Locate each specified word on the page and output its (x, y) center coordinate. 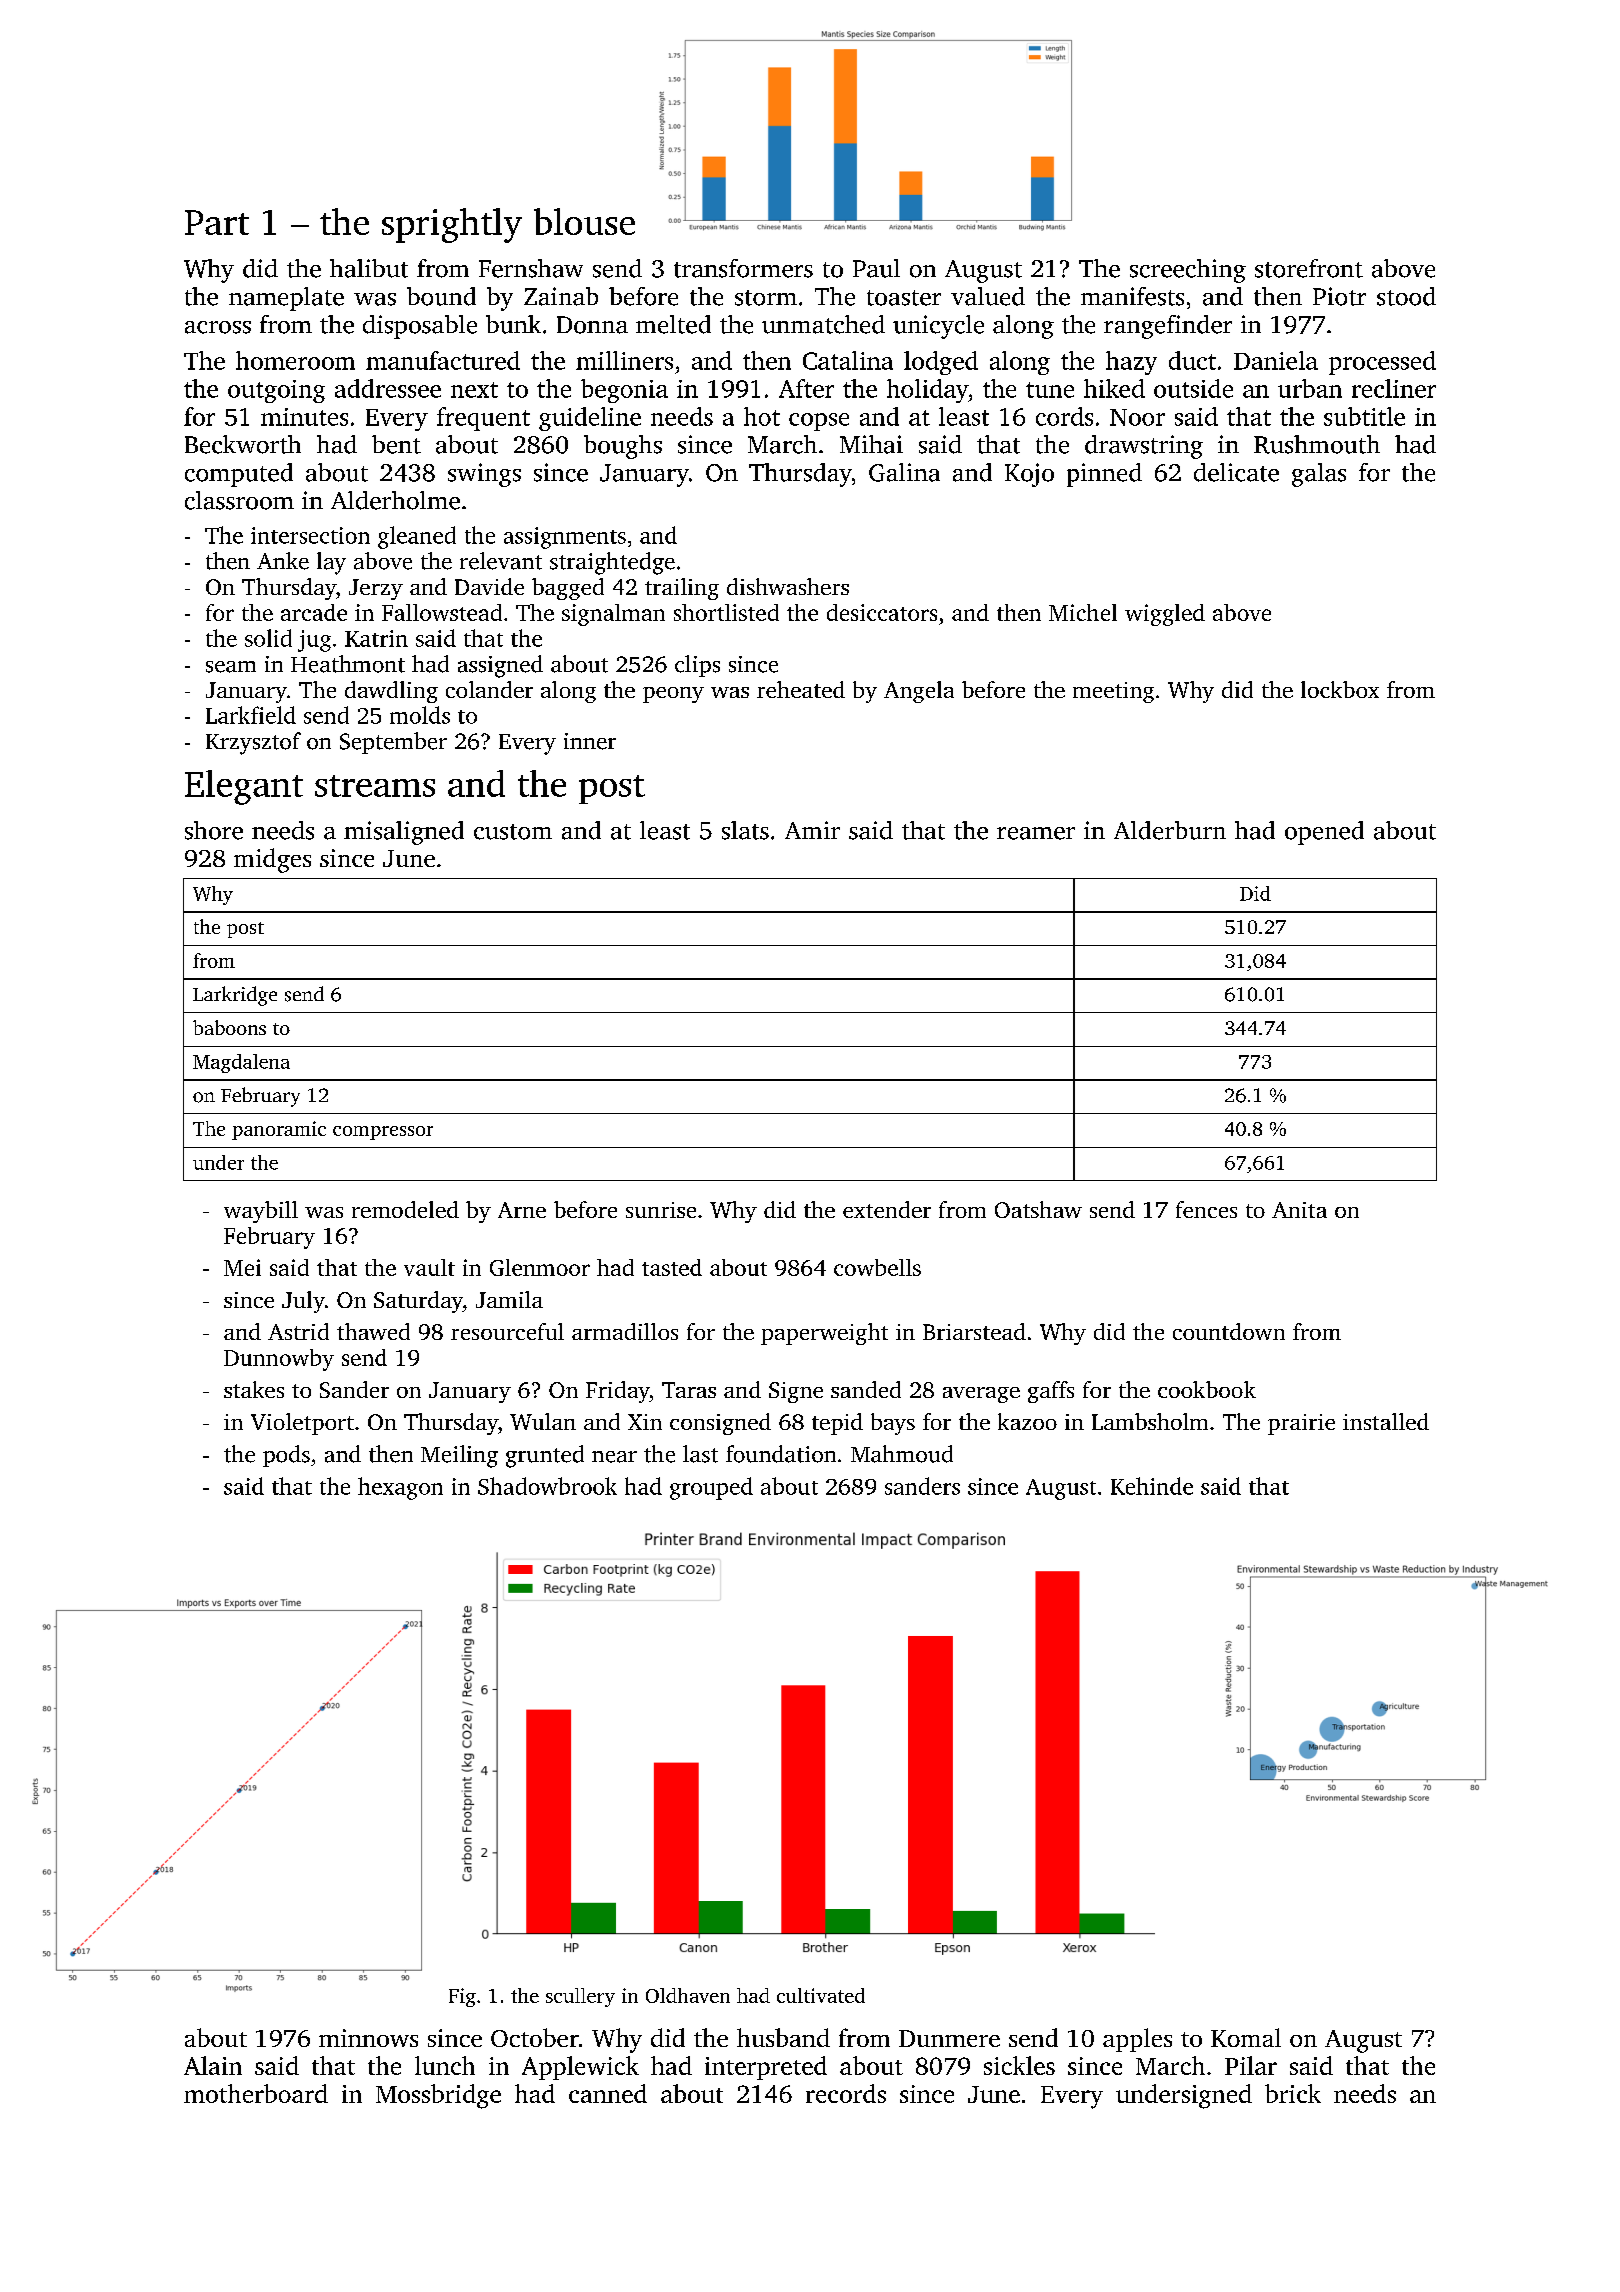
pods (286, 1456)
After (806, 388)
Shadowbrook (547, 1486)
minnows (368, 2038)
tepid (837, 1424)
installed (1386, 1421)
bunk (513, 324)
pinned (1104, 475)
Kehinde (1152, 1486)
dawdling (391, 692)
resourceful (507, 1331)
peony (673, 695)
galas (1319, 475)
